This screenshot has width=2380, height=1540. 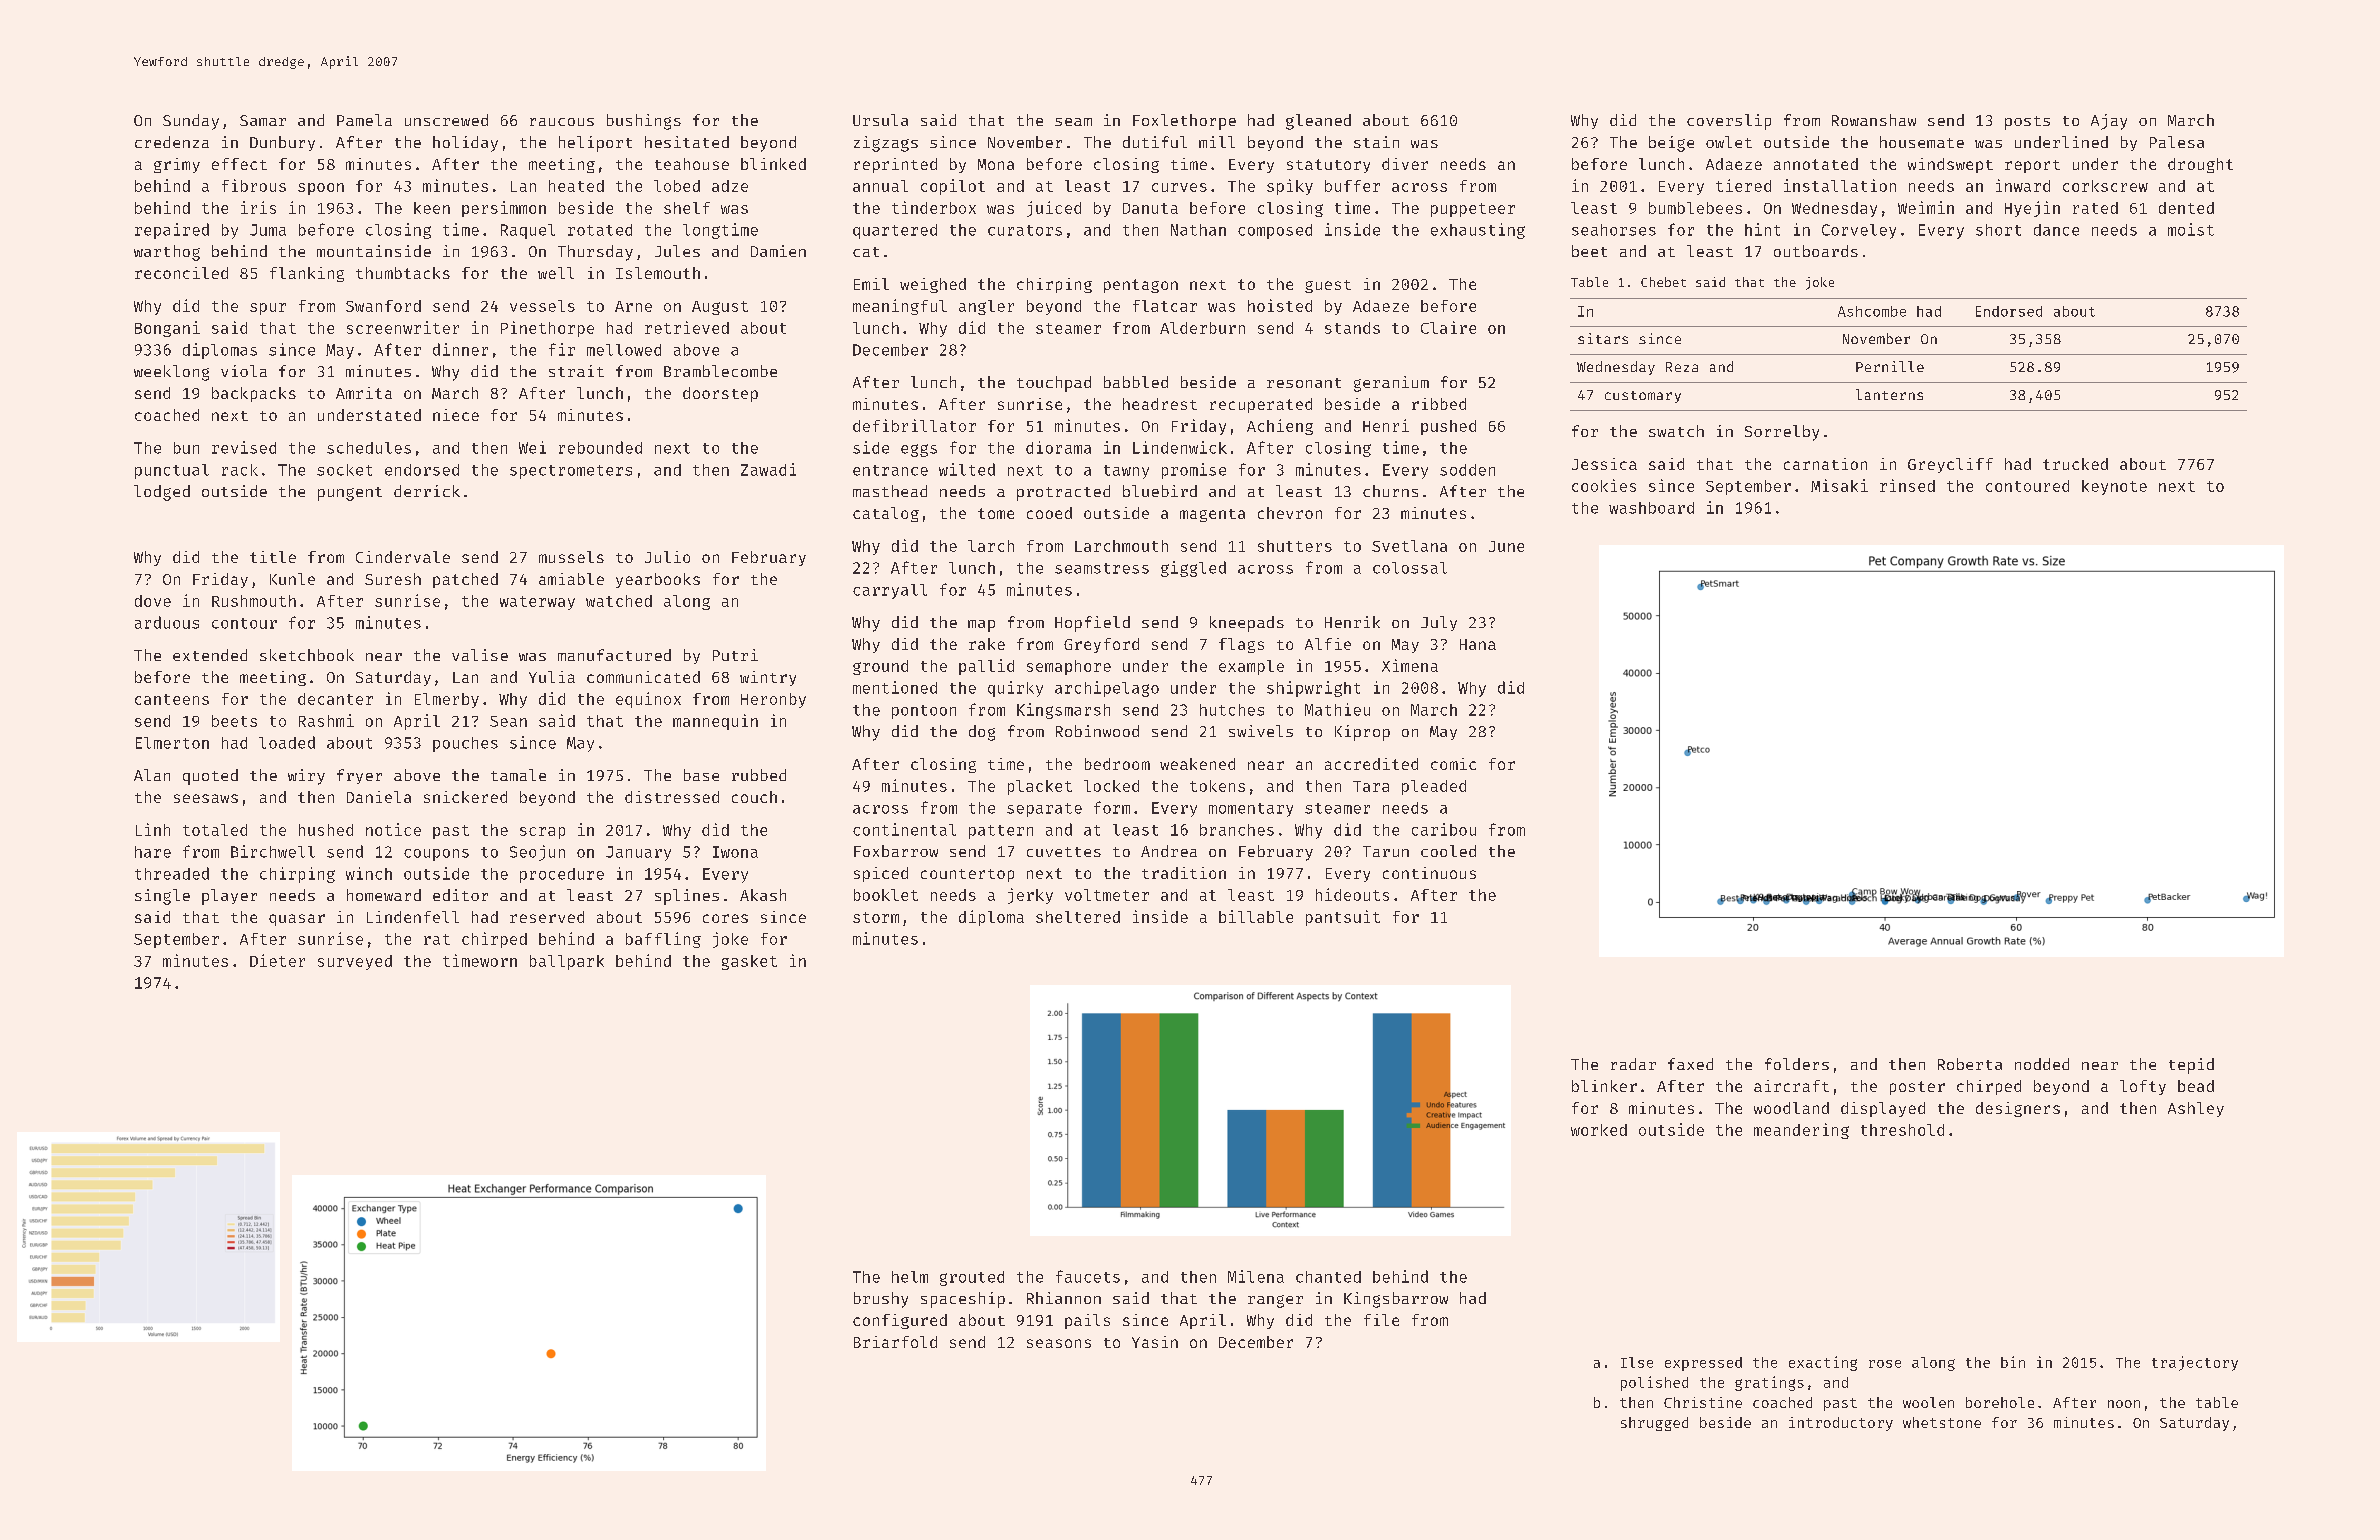 I want to click on blinker, so click(x=1604, y=1086).
